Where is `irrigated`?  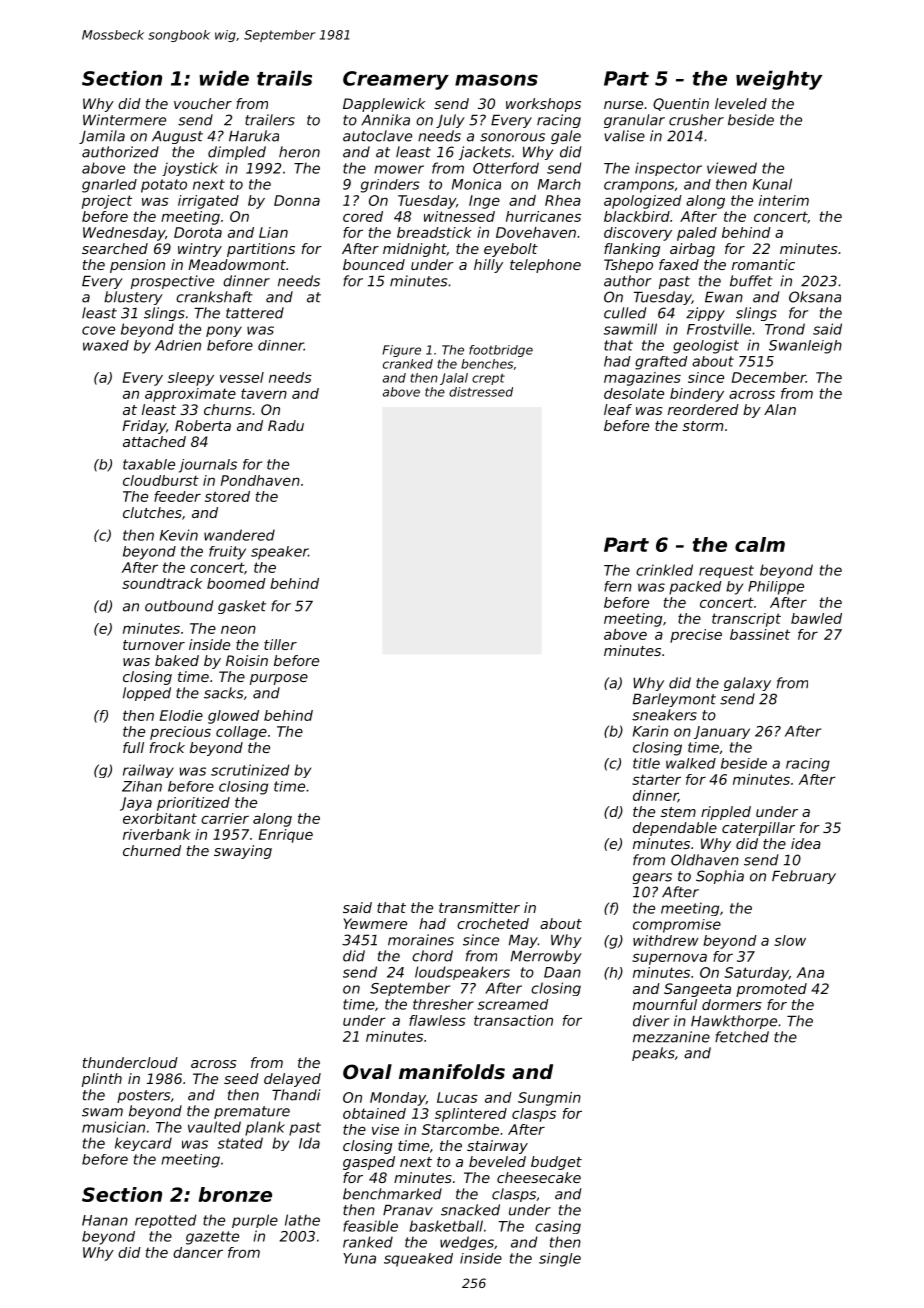
irrigated is located at coordinates (208, 202).
